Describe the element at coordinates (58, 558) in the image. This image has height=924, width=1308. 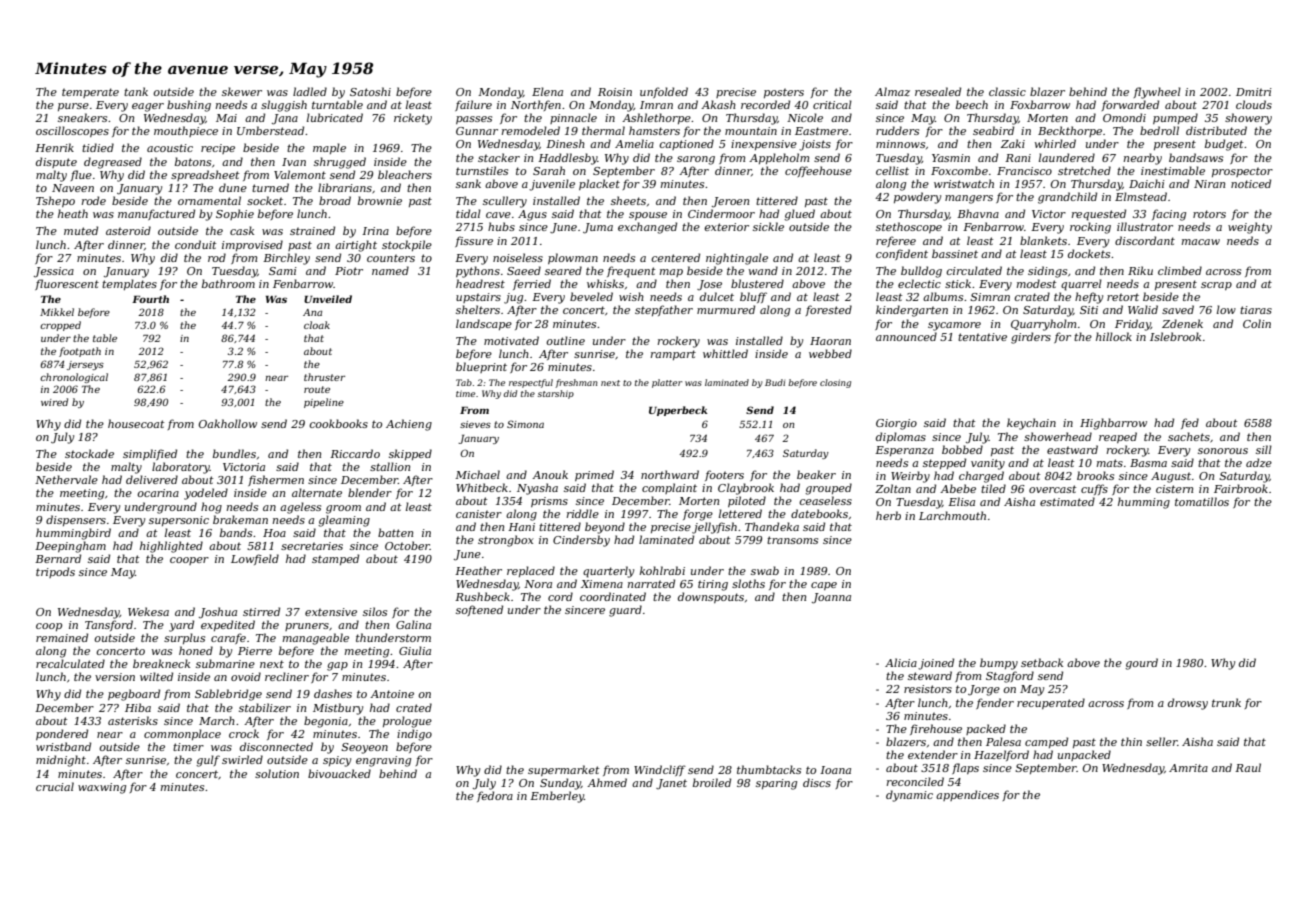
I see `Bernard` at that location.
